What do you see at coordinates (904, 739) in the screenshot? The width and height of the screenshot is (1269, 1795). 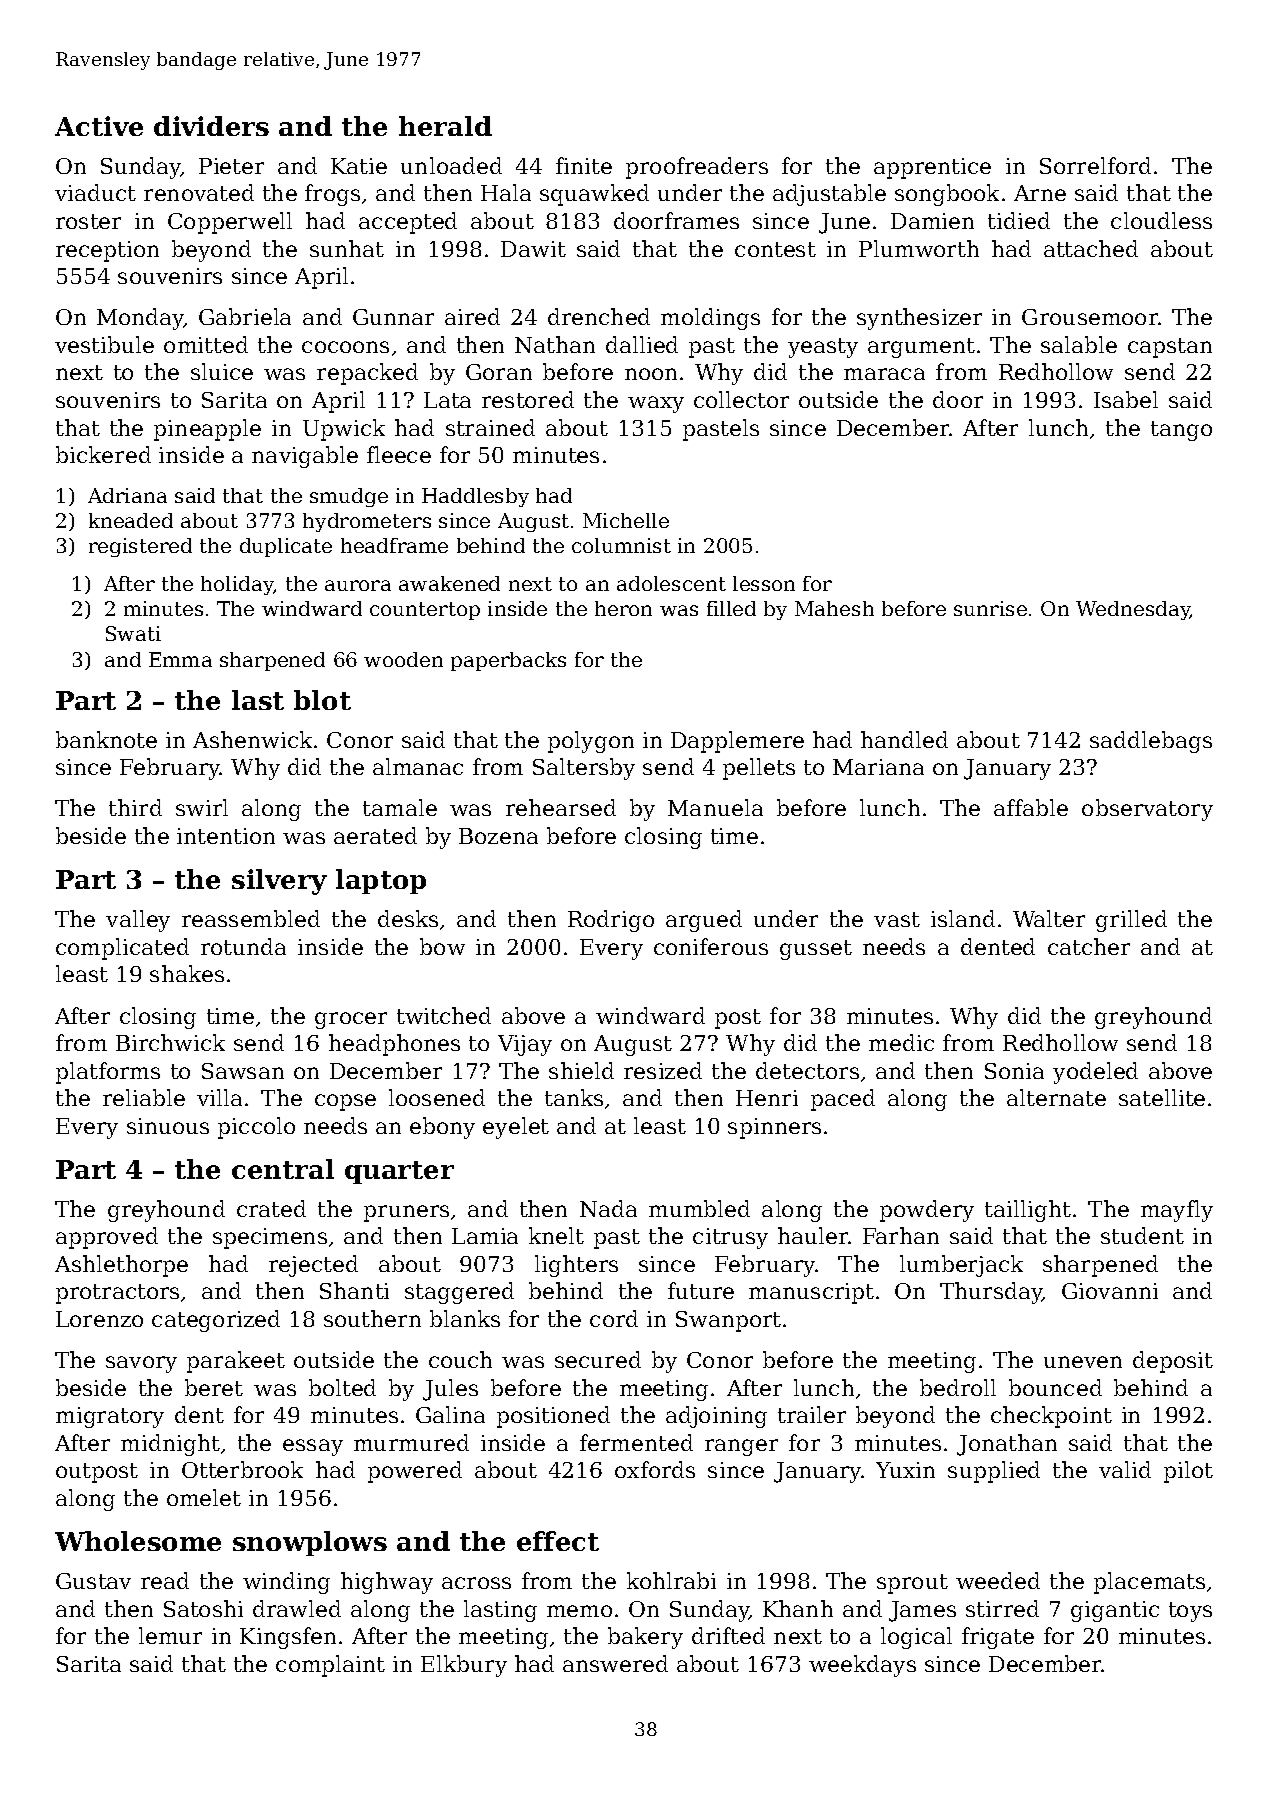 I see `handled` at bounding box center [904, 739].
